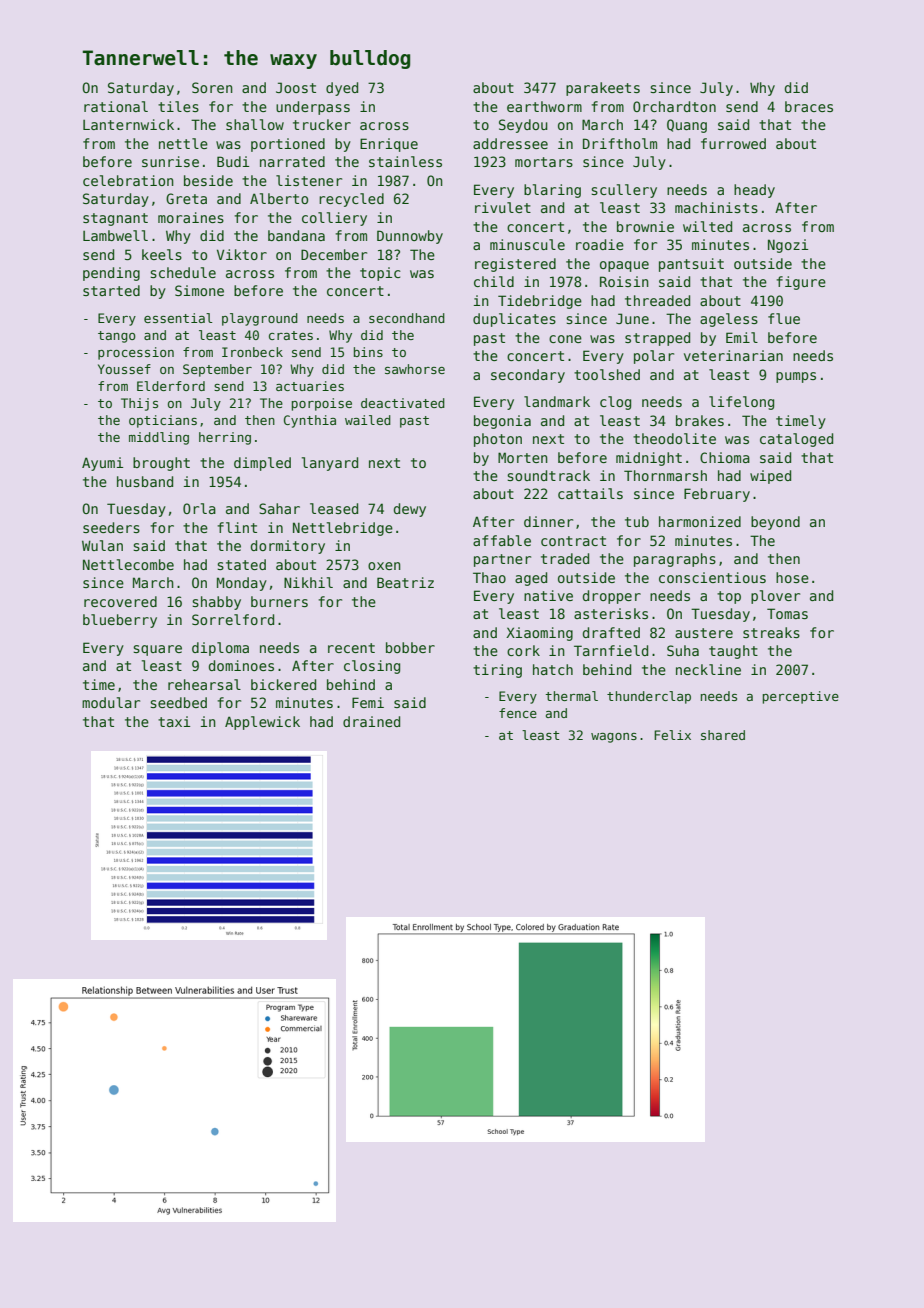 The height and width of the page is (1308, 924). Describe the element at coordinates (674, 438) in the page. I see `theodolite` at that location.
